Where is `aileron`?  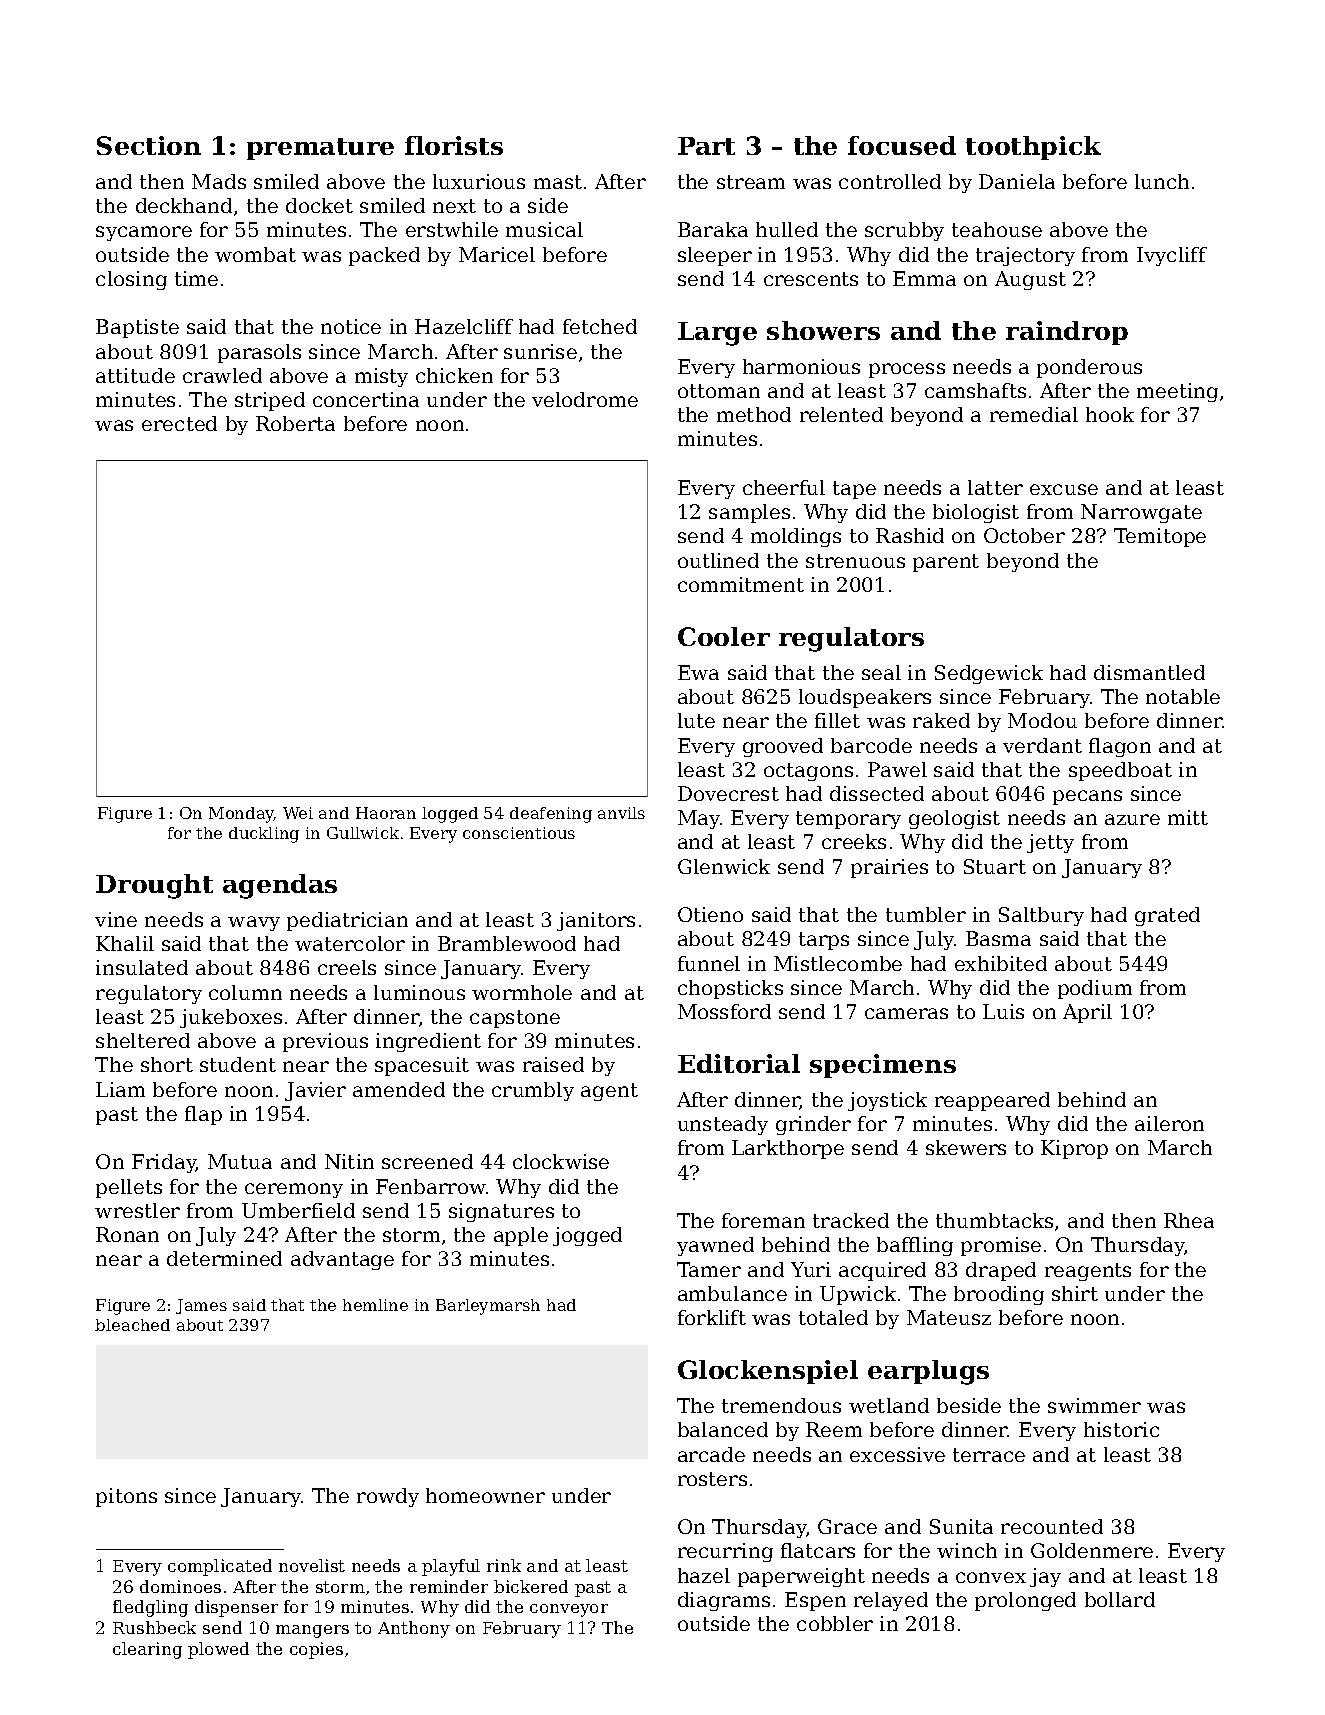
aileron is located at coordinates (1169, 1123).
